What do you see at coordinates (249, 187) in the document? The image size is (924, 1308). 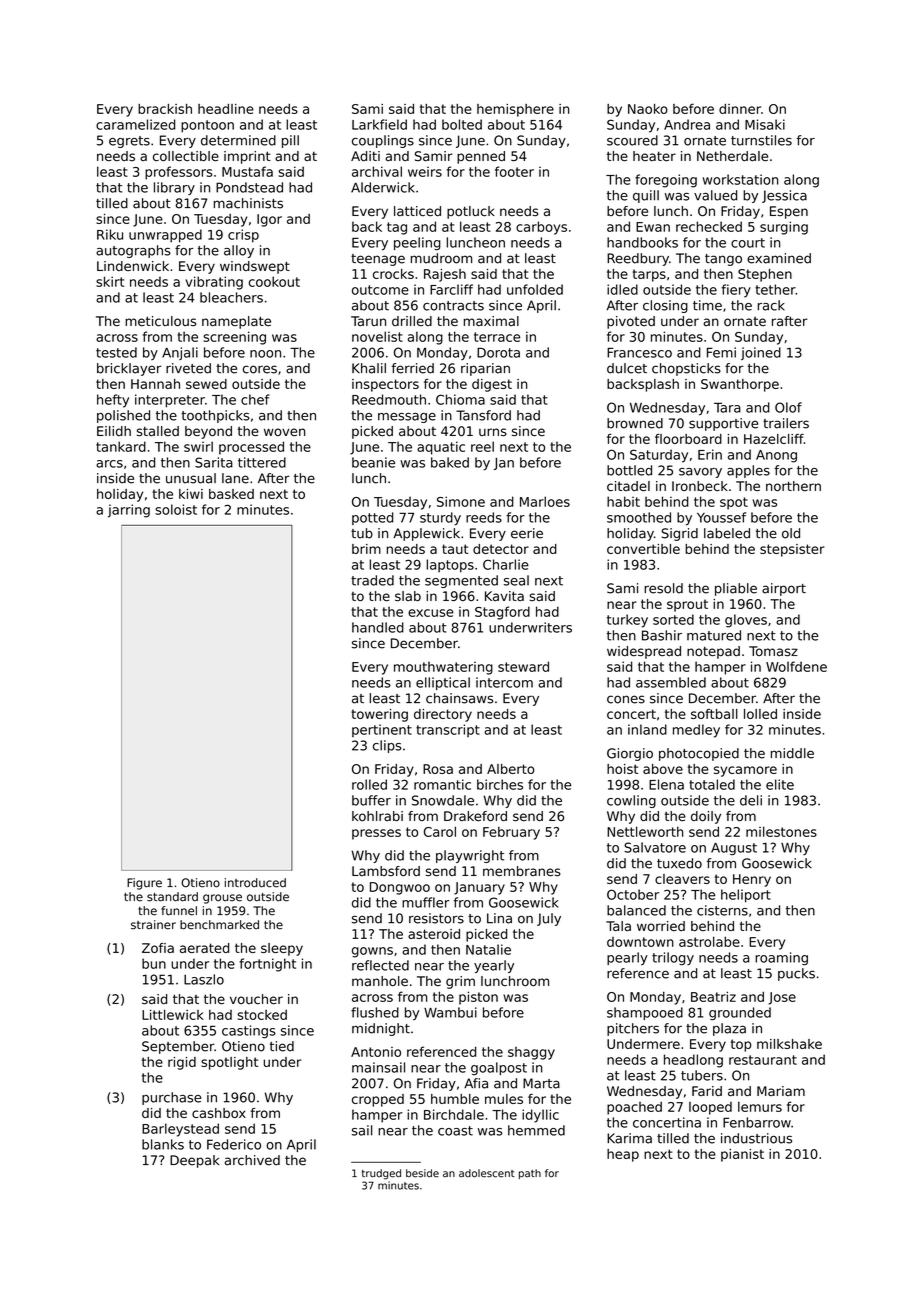 I see `Pondstead` at bounding box center [249, 187].
